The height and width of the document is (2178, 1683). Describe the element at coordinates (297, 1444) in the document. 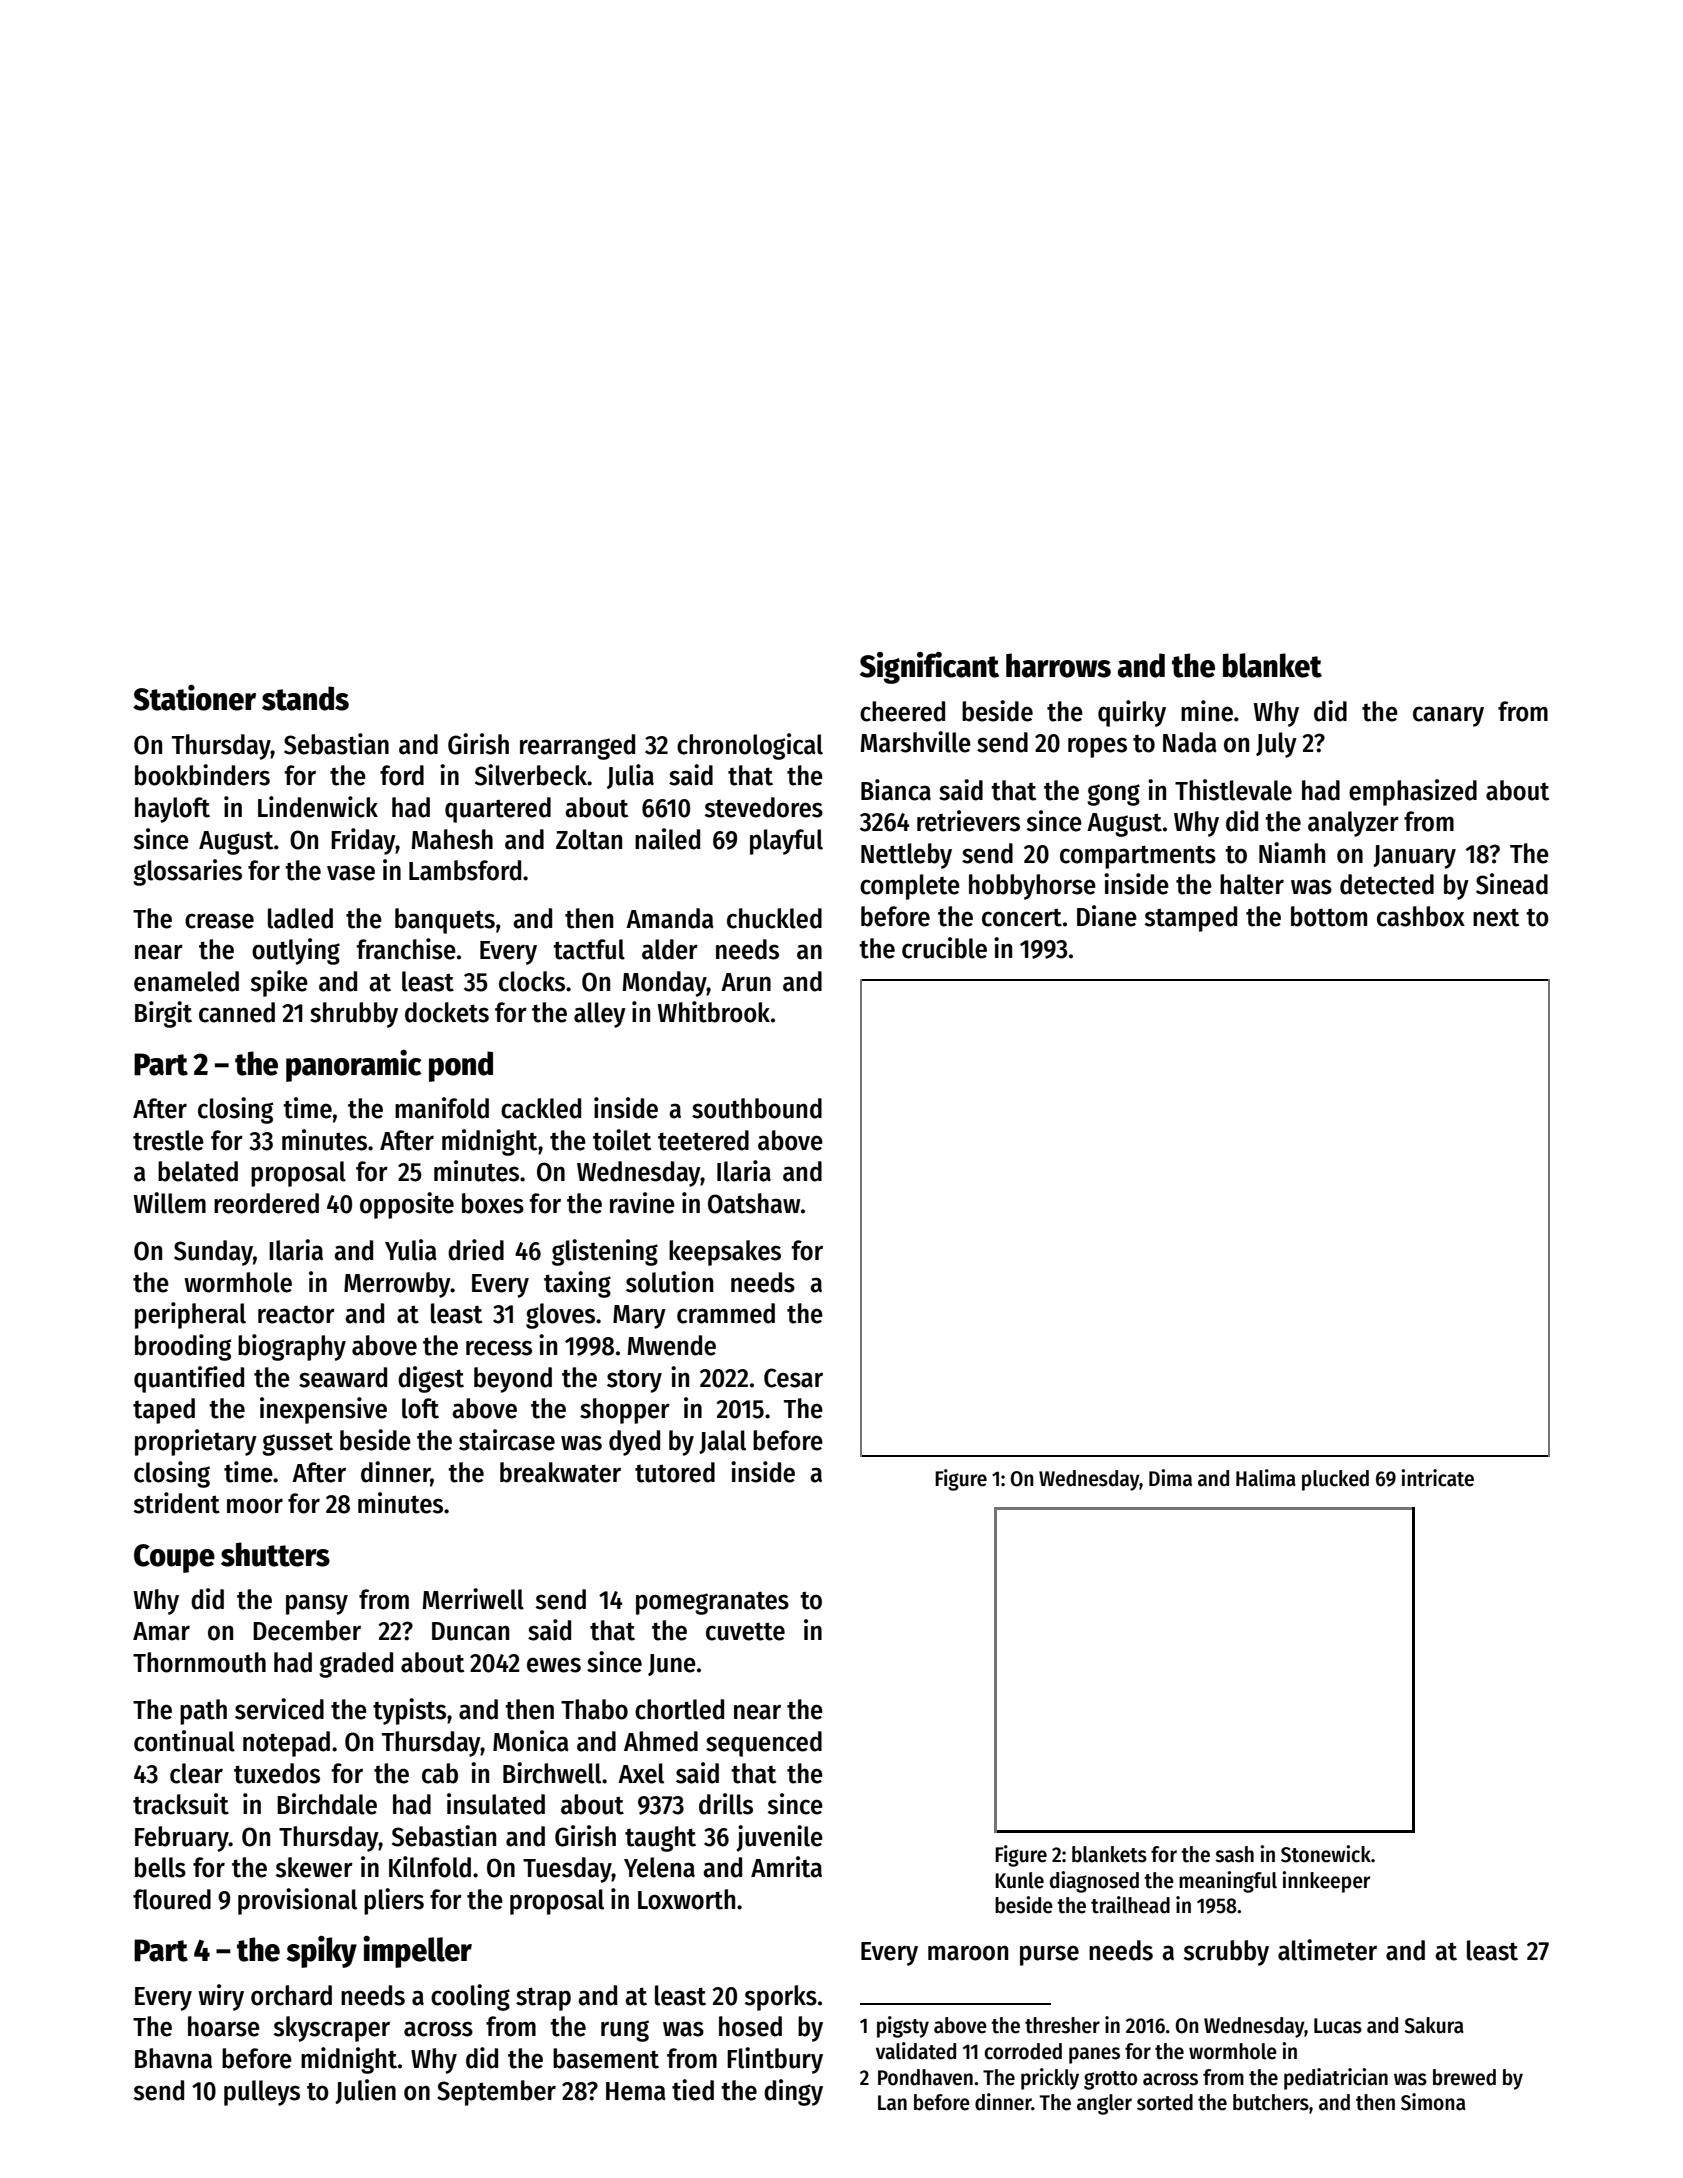

I see `gusset` at that location.
